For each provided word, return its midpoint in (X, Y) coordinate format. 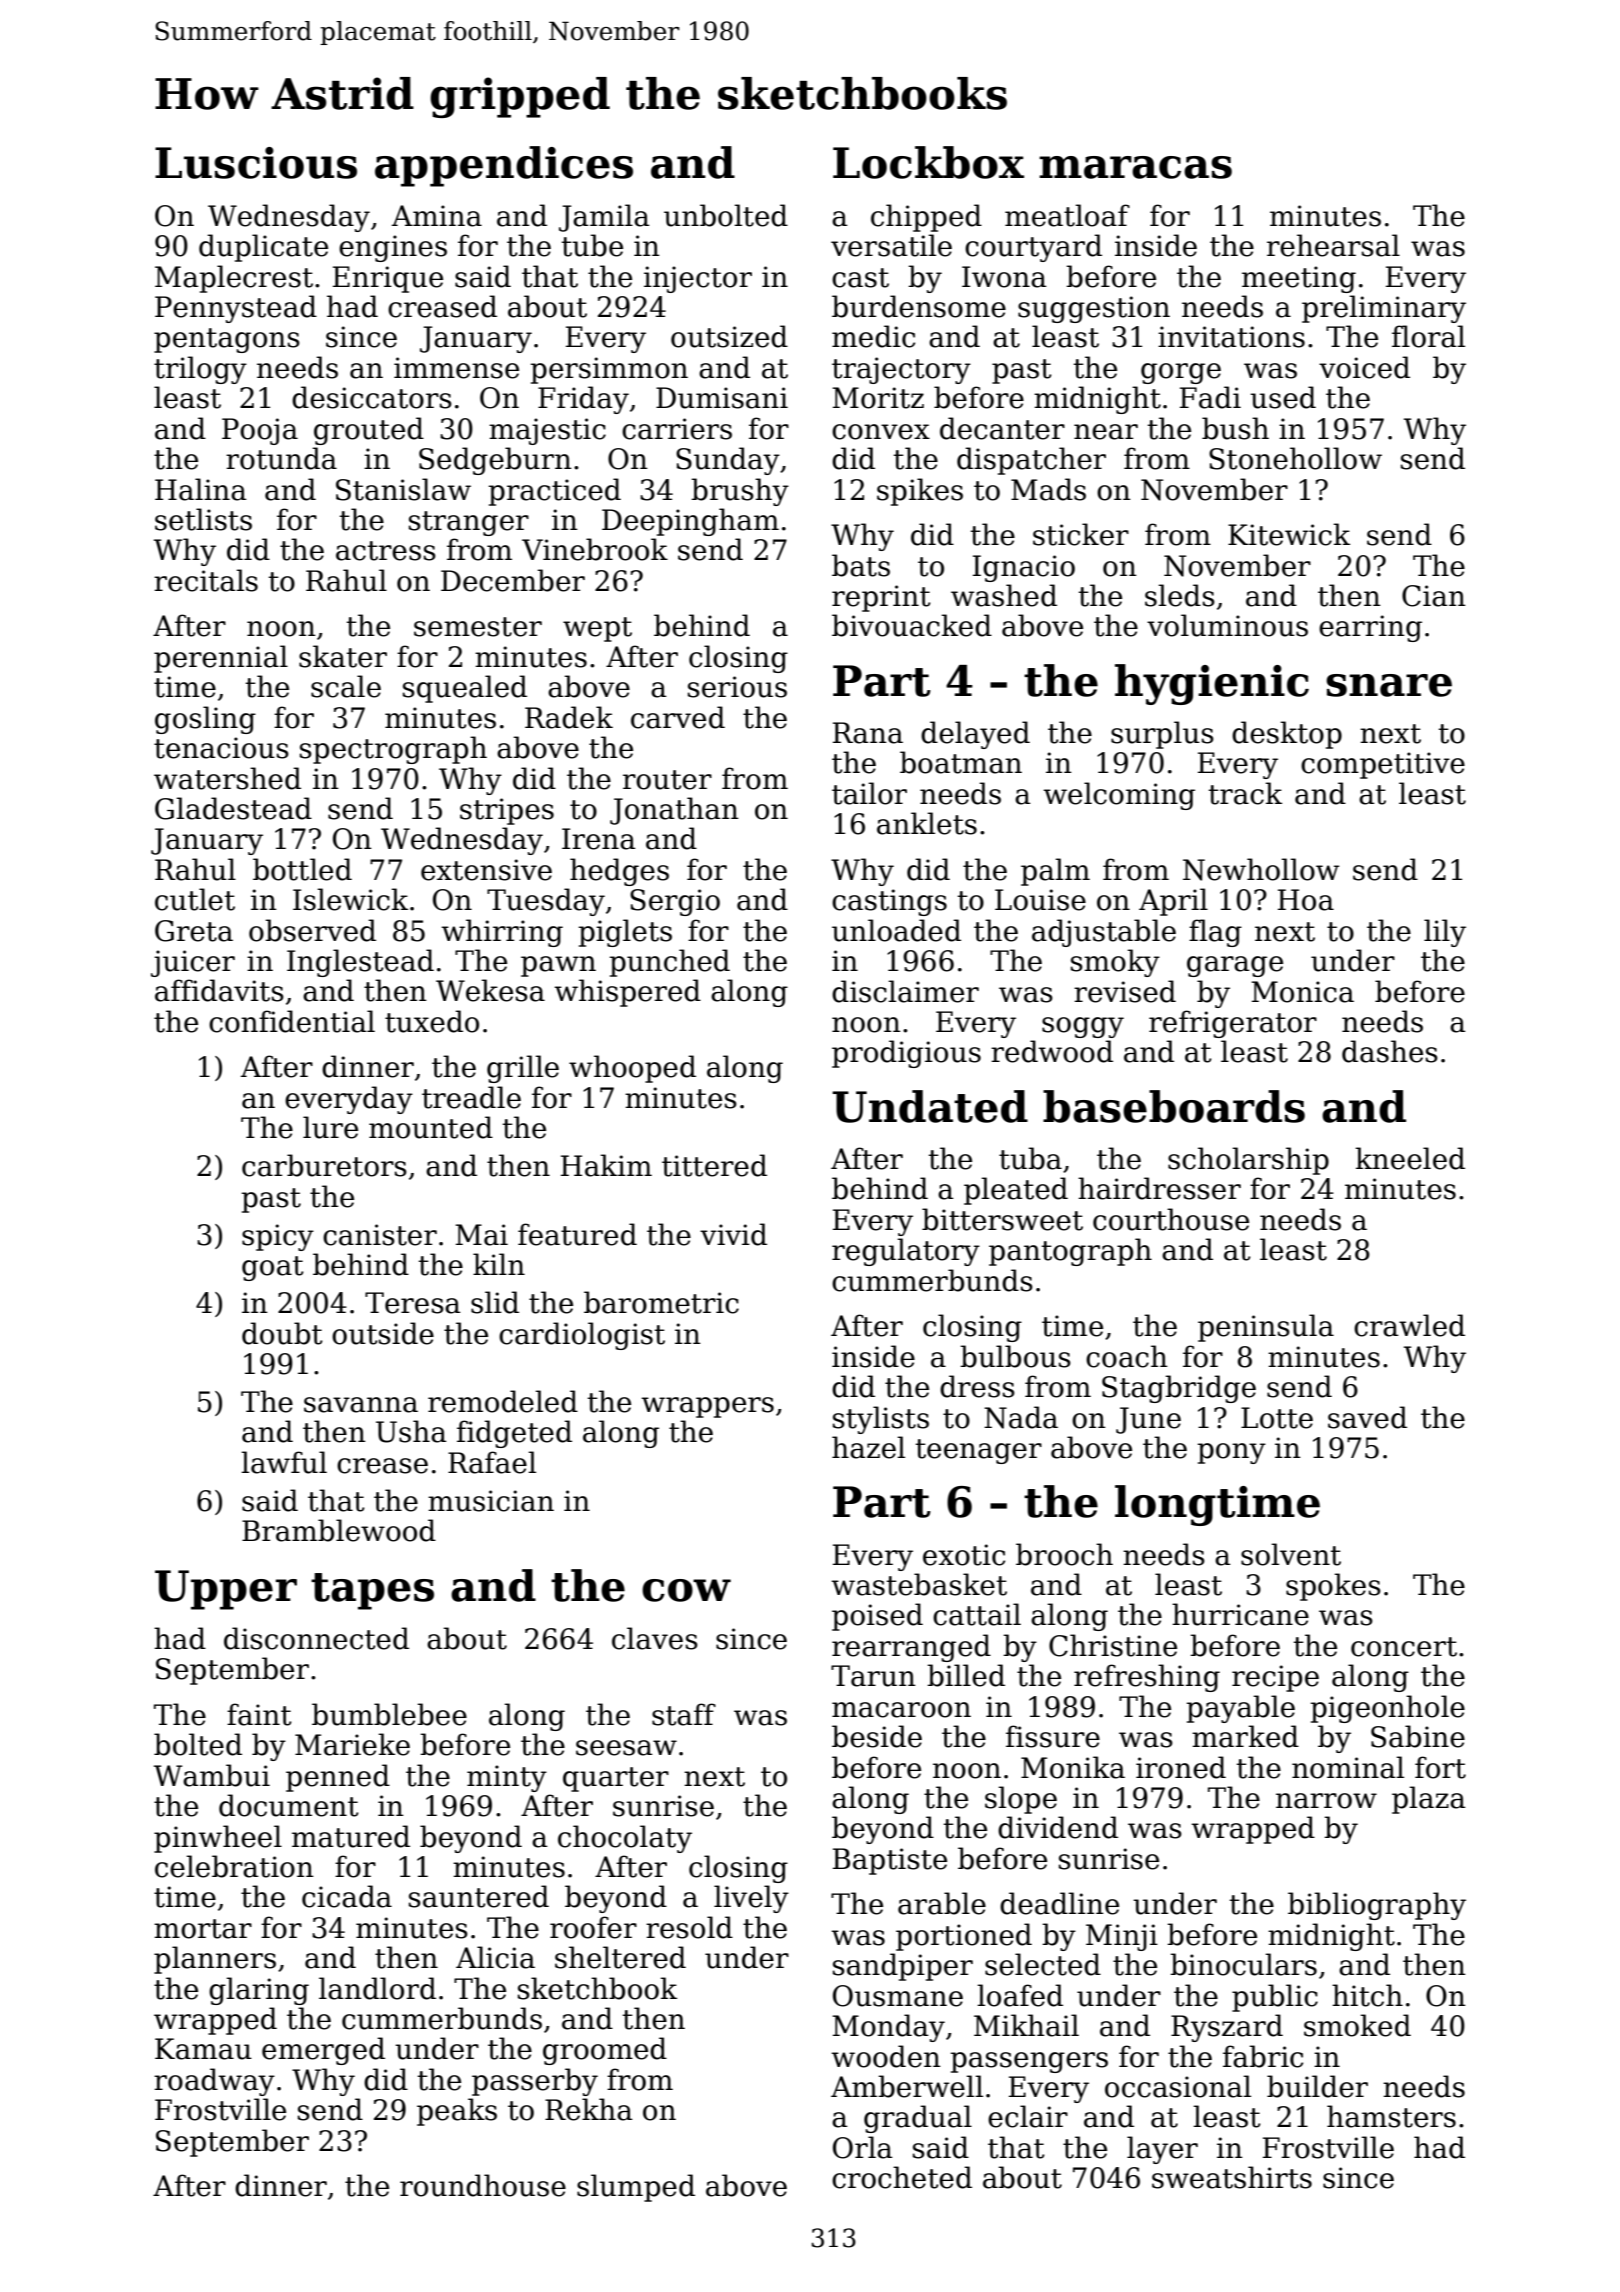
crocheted (902, 2177)
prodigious (906, 1054)
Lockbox (928, 162)
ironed (1181, 1767)
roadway (214, 2082)
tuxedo (432, 1021)
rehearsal (1333, 245)
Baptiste (890, 1861)
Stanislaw (403, 489)
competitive (1383, 765)
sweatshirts (1232, 2177)
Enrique (388, 279)
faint (259, 1714)
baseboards (1174, 1106)
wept (597, 629)
